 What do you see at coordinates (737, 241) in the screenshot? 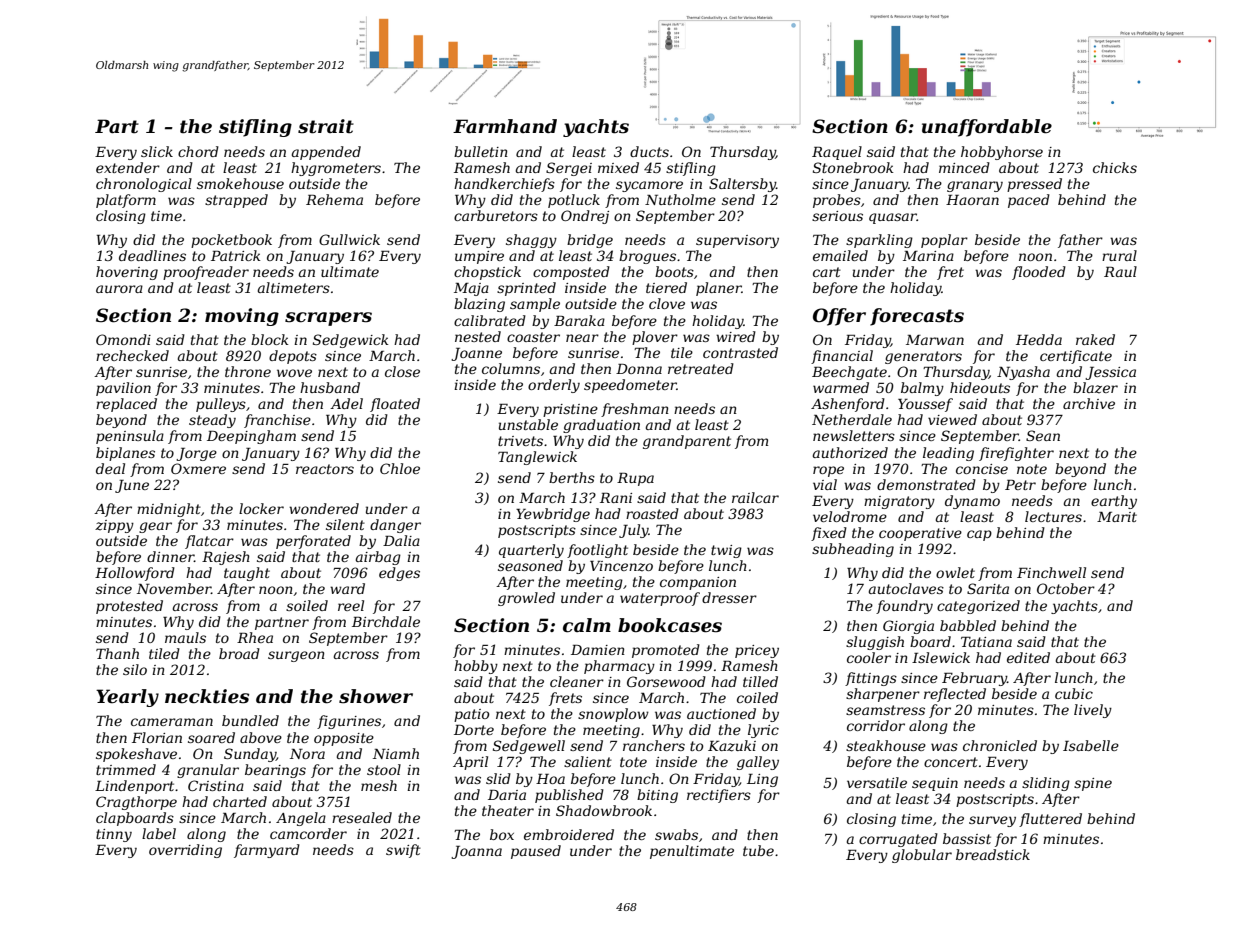
I see `supervisory` at bounding box center [737, 241].
